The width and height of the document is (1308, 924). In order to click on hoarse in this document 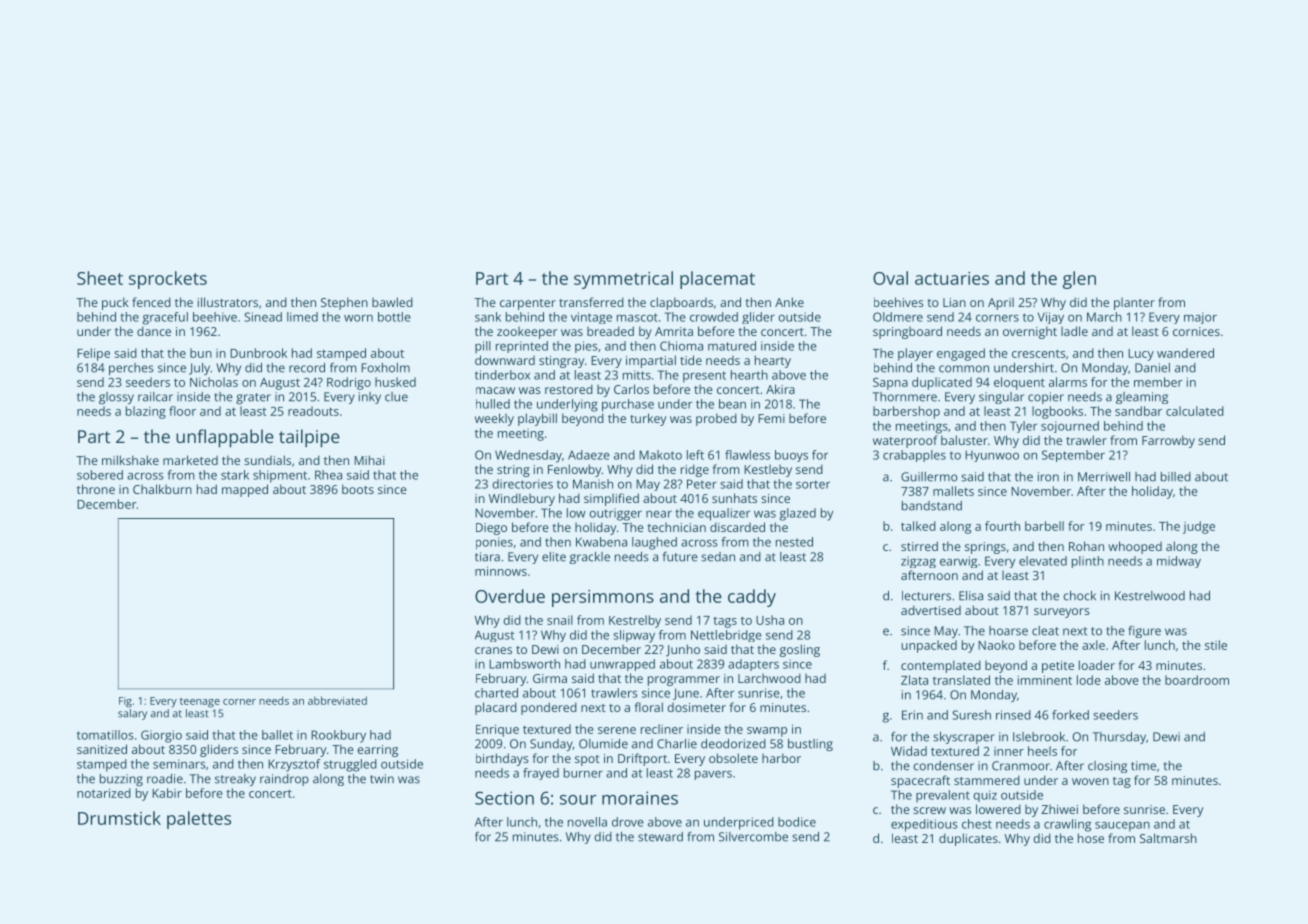, I will do `click(1008, 631)`.
